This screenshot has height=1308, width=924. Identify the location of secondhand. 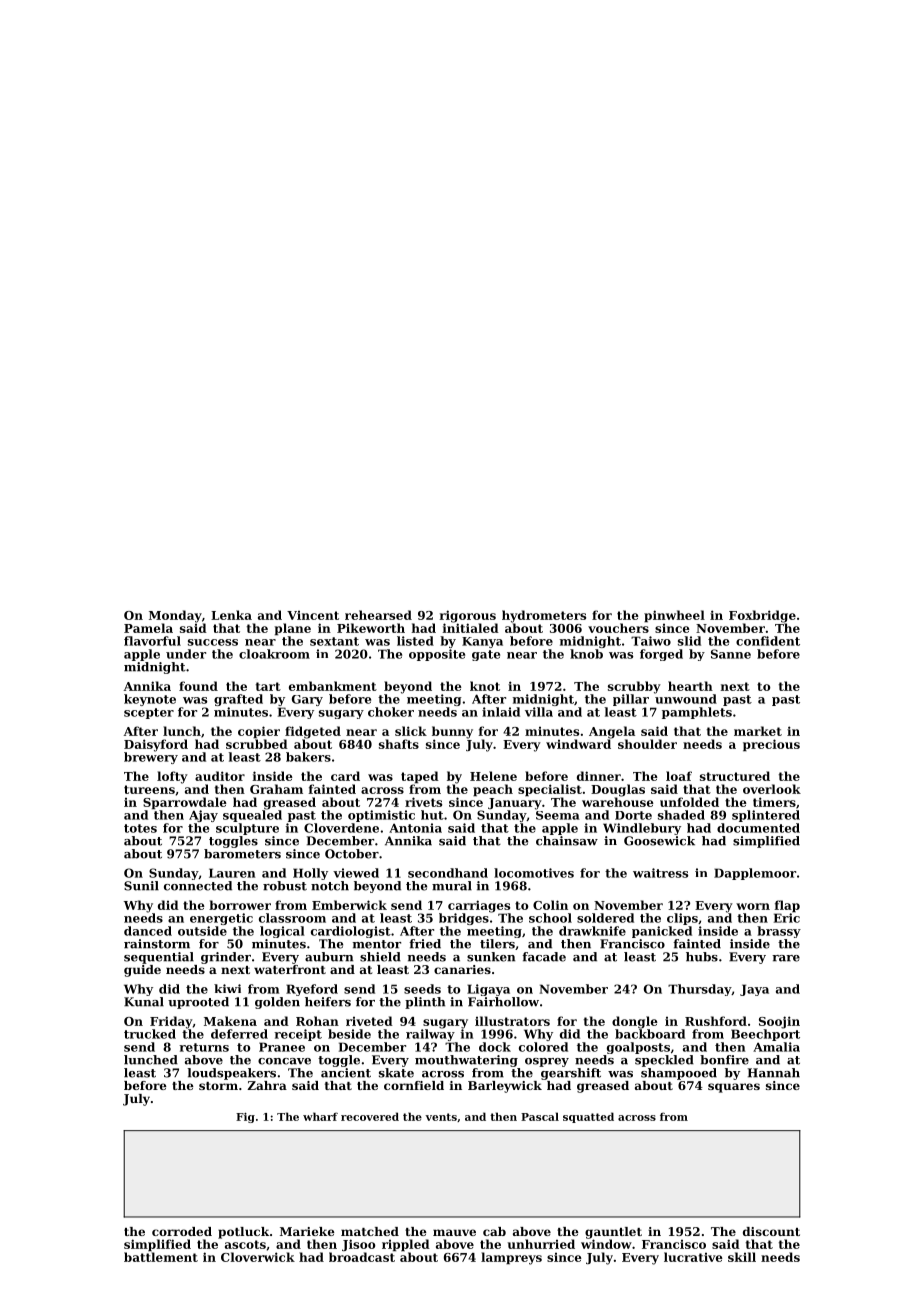
(448, 873).
